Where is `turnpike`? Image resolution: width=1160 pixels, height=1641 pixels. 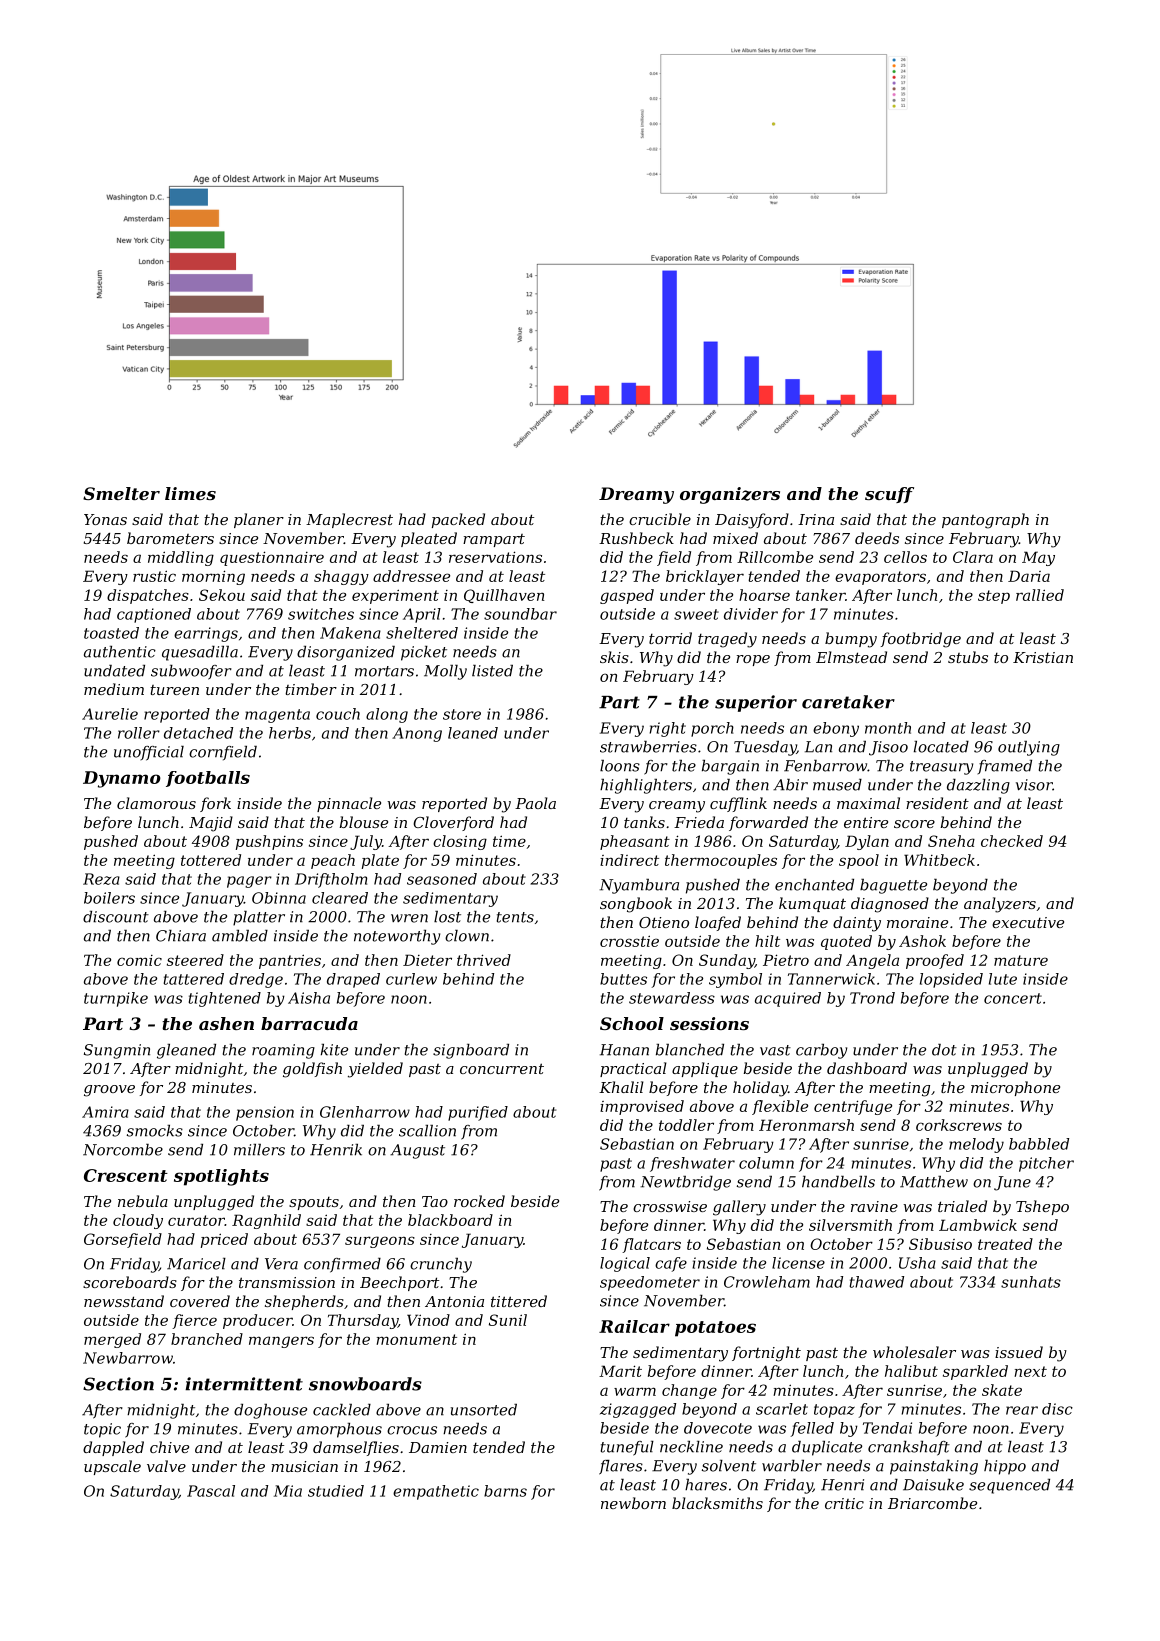 turnpike is located at coordinates (116, 999).
